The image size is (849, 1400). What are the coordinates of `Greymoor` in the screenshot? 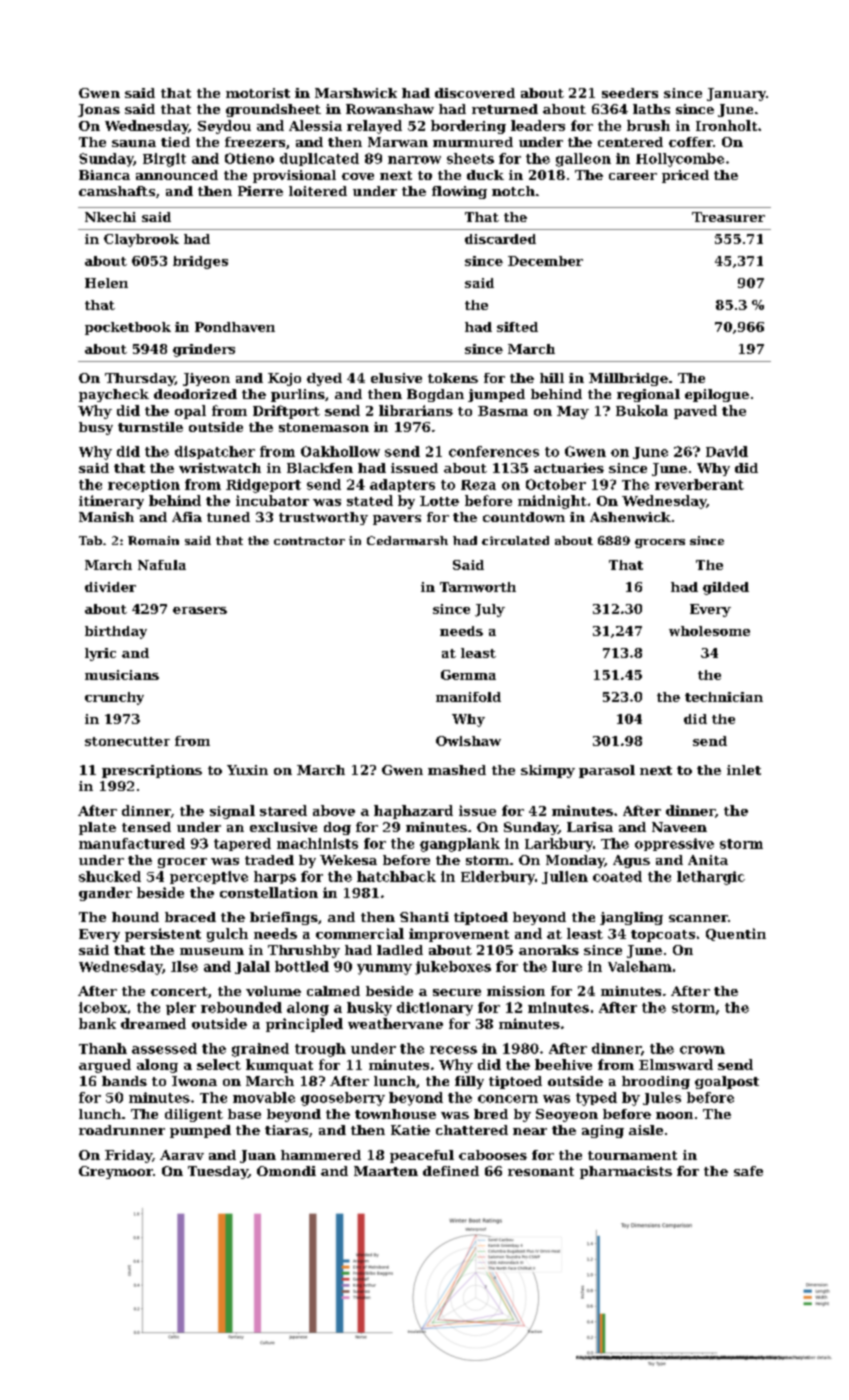 It's located at (116, 1172).
